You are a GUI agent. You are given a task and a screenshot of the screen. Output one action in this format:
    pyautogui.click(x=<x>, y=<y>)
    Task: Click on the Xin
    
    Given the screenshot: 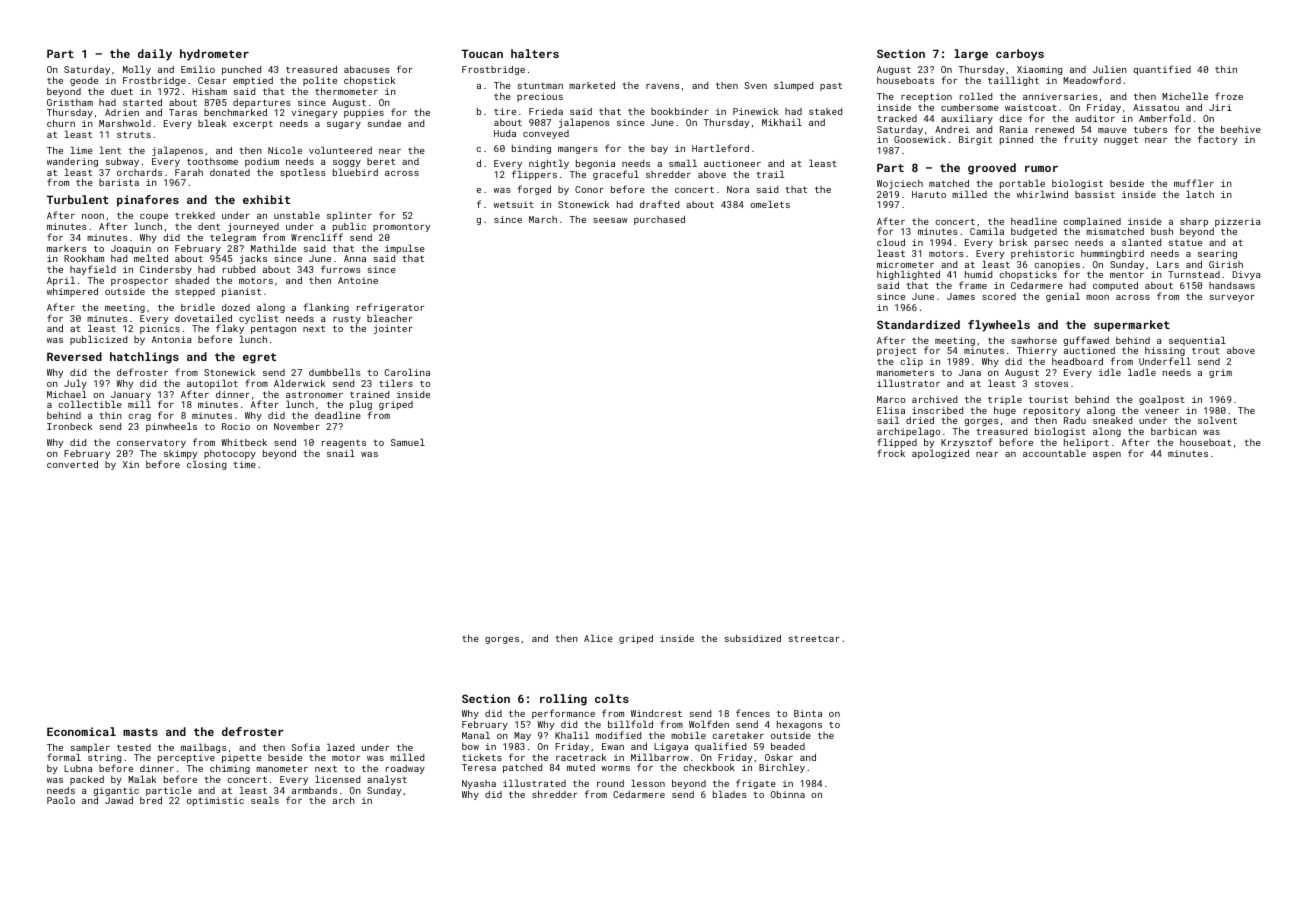 What is the action you would take?
    pyautogui.click(x=131, y=464)
